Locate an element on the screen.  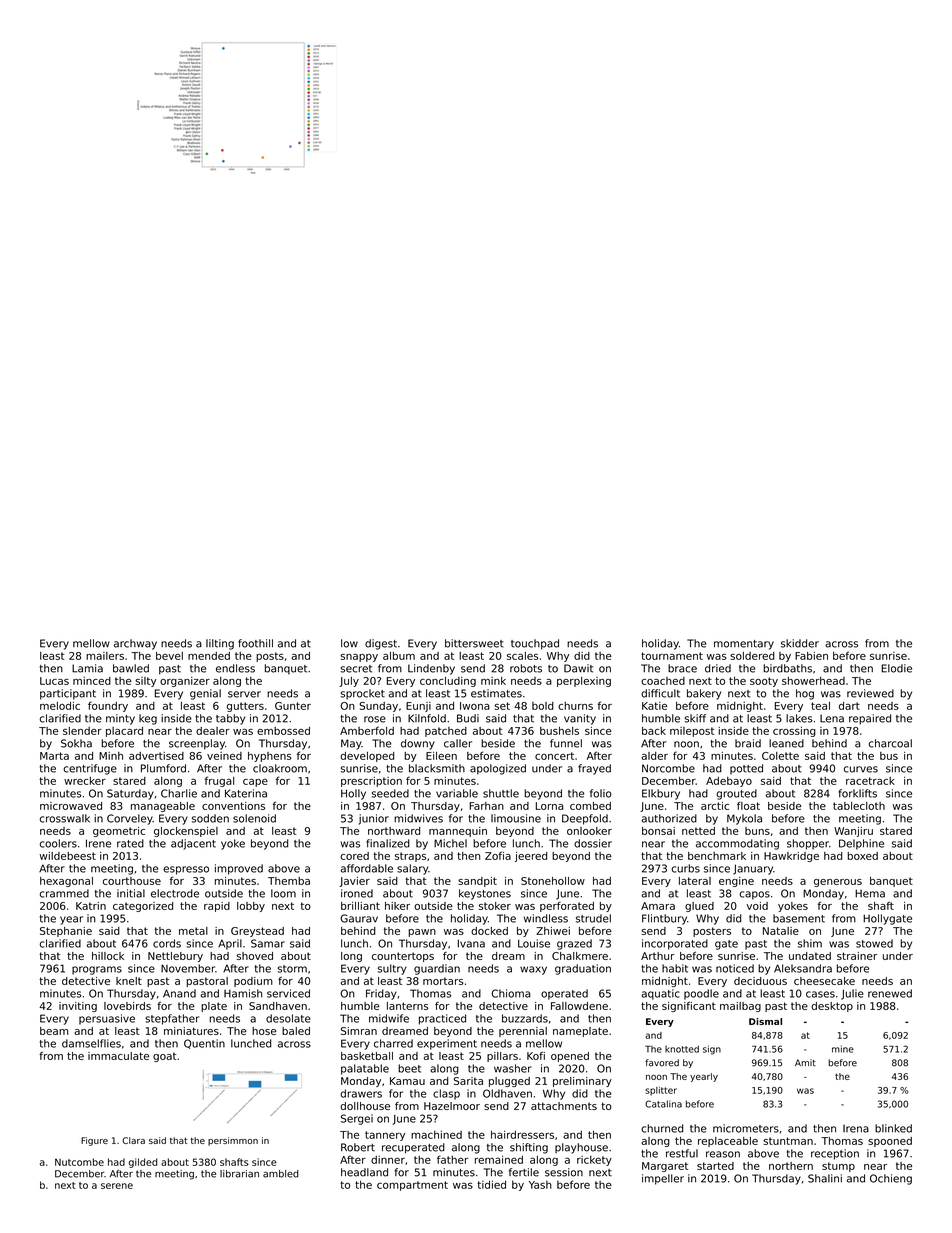
reviewed is located at coordinates (870, 693).
